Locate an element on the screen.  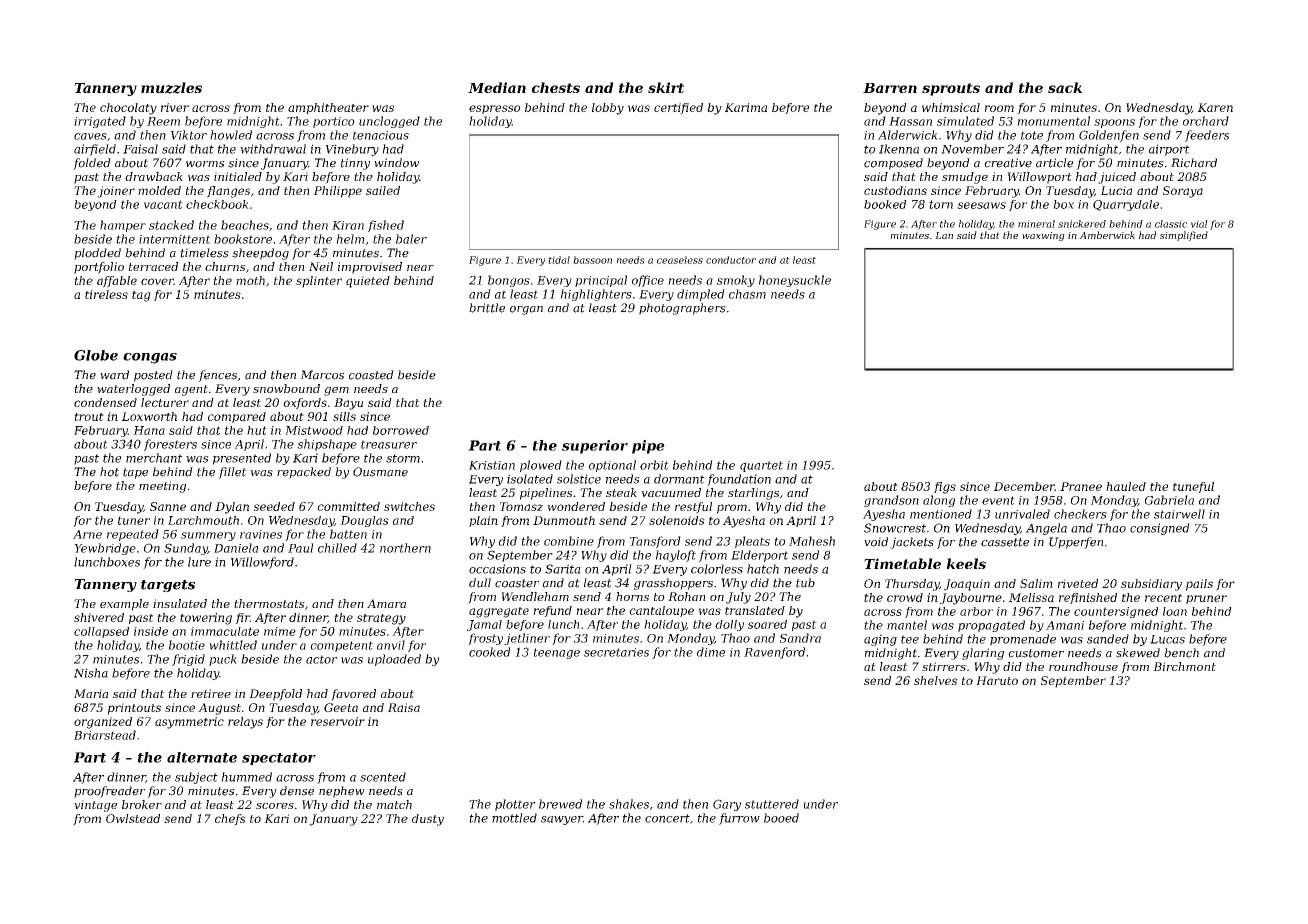
Barren is located at coordinates (890, 88).
